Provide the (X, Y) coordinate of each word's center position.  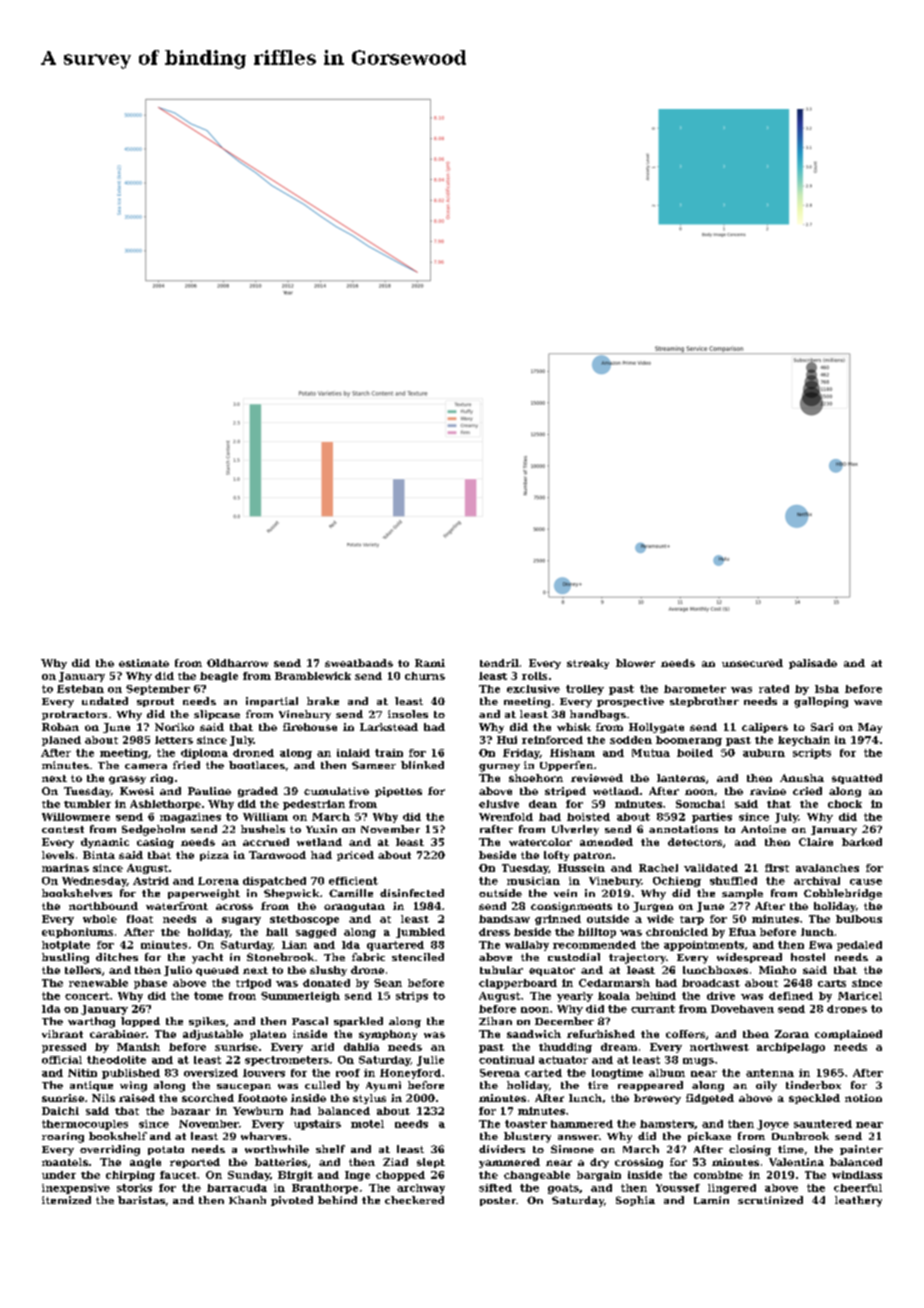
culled (322, 1085)
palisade (813, 664)
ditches (117, 957)
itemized (66, 1200)
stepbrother (704, 702)
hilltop (597, 933)
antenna (770, 1073)
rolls (534, 676)
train (389, 753)
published (131, 1074)
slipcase (217, 715)
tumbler (87, 804)
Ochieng (677, 882)
